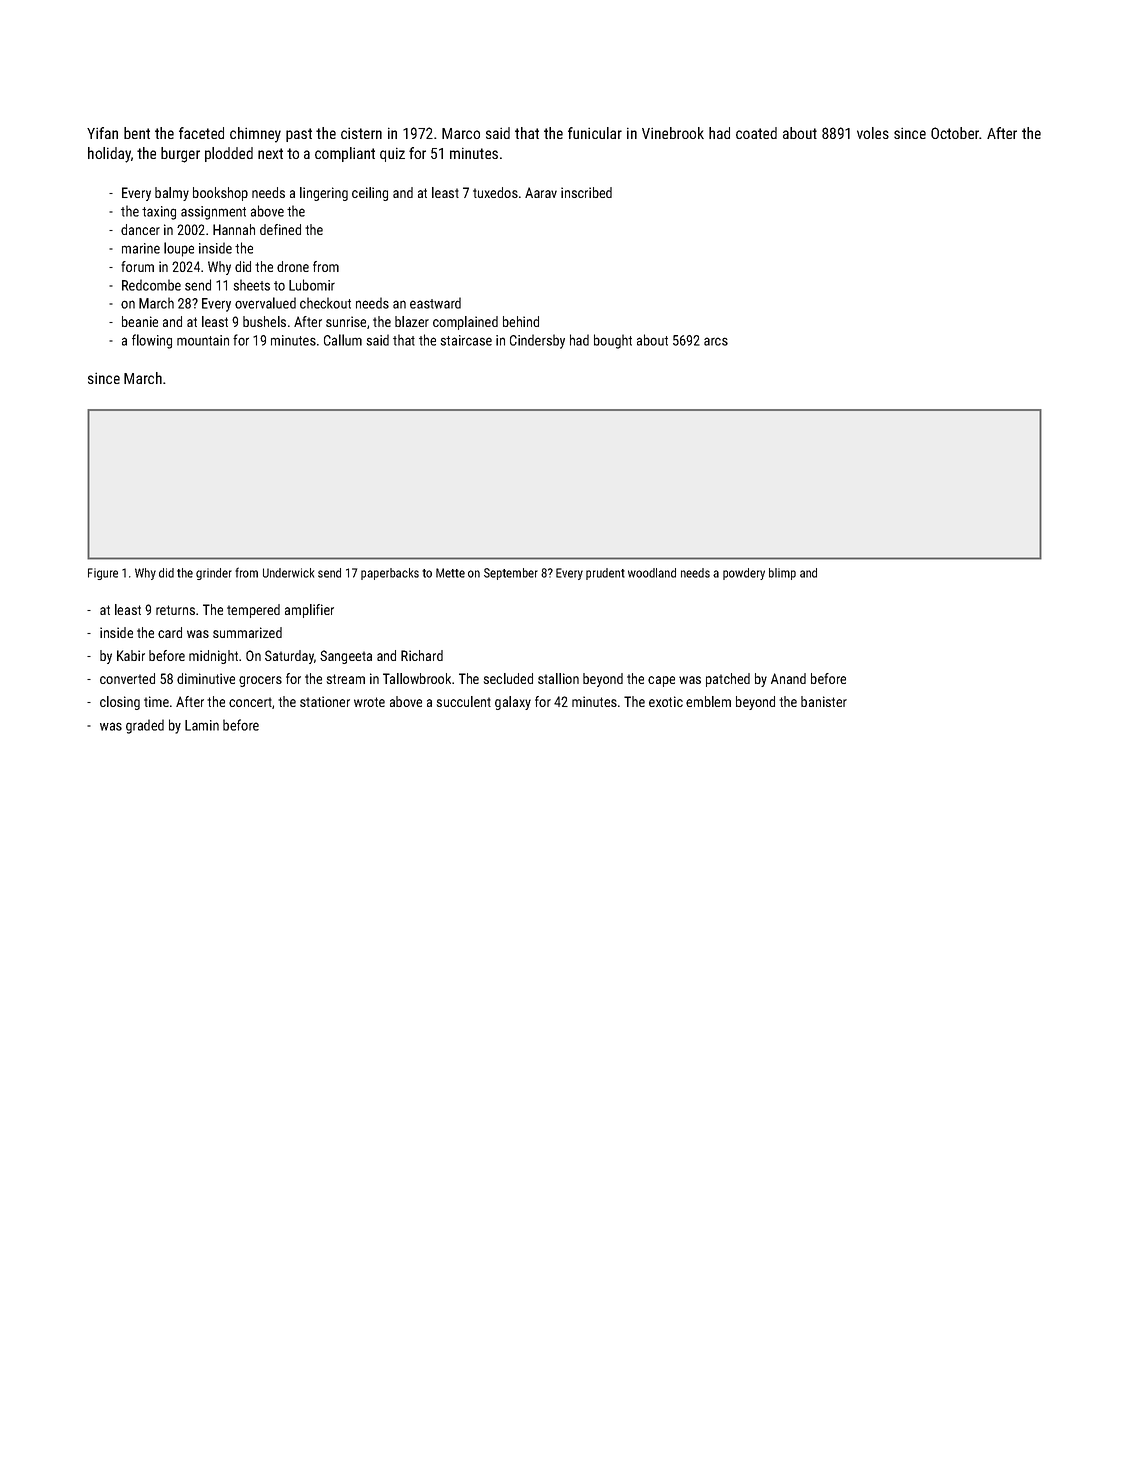  Describe the element at coordinates (288, 573) in the document. I see `Underwick` at that location.
